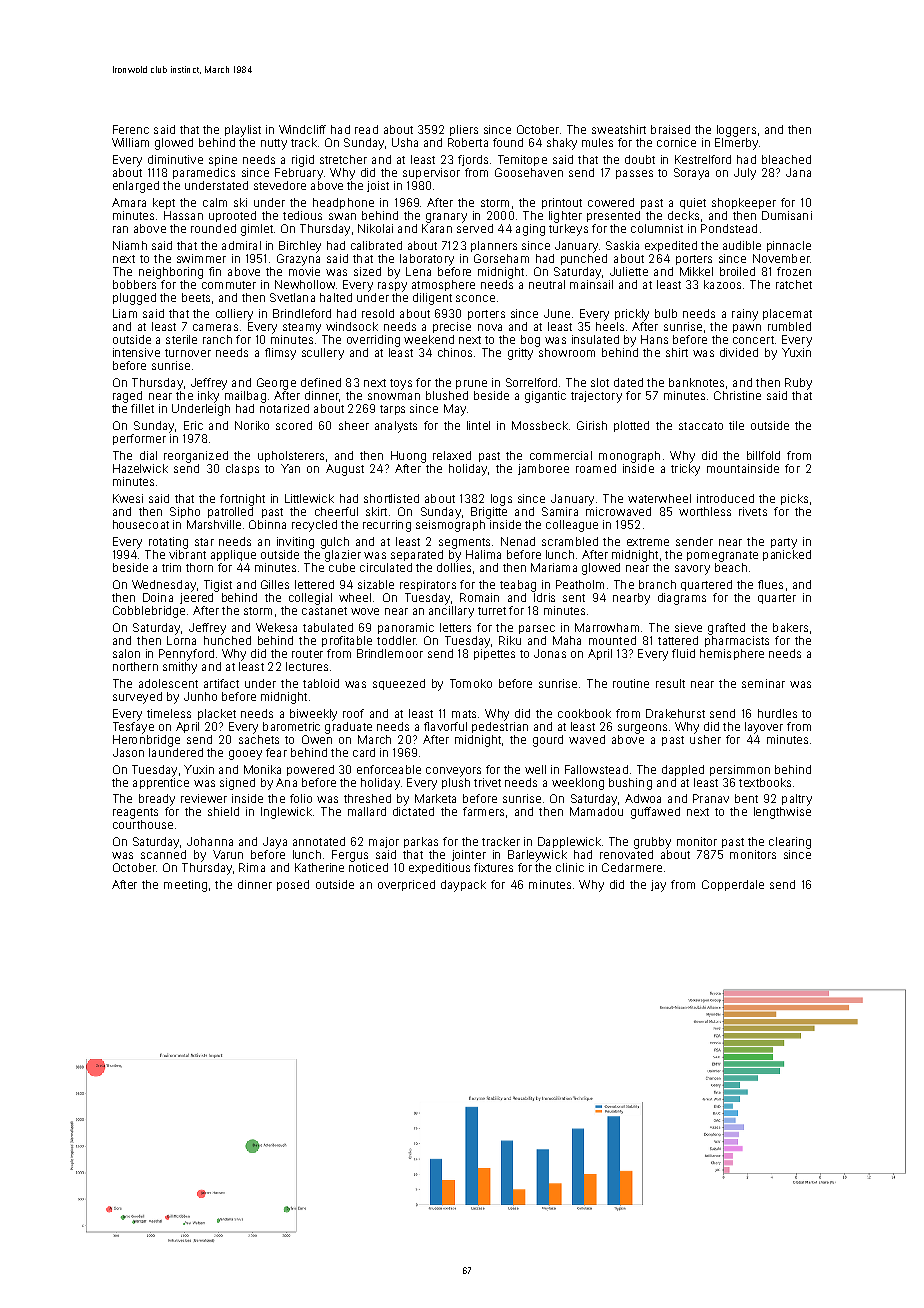 The image size is (924, 1308). Describe the element at coordinates (292, 297) in the image. I see `Svetlana` at that location.
